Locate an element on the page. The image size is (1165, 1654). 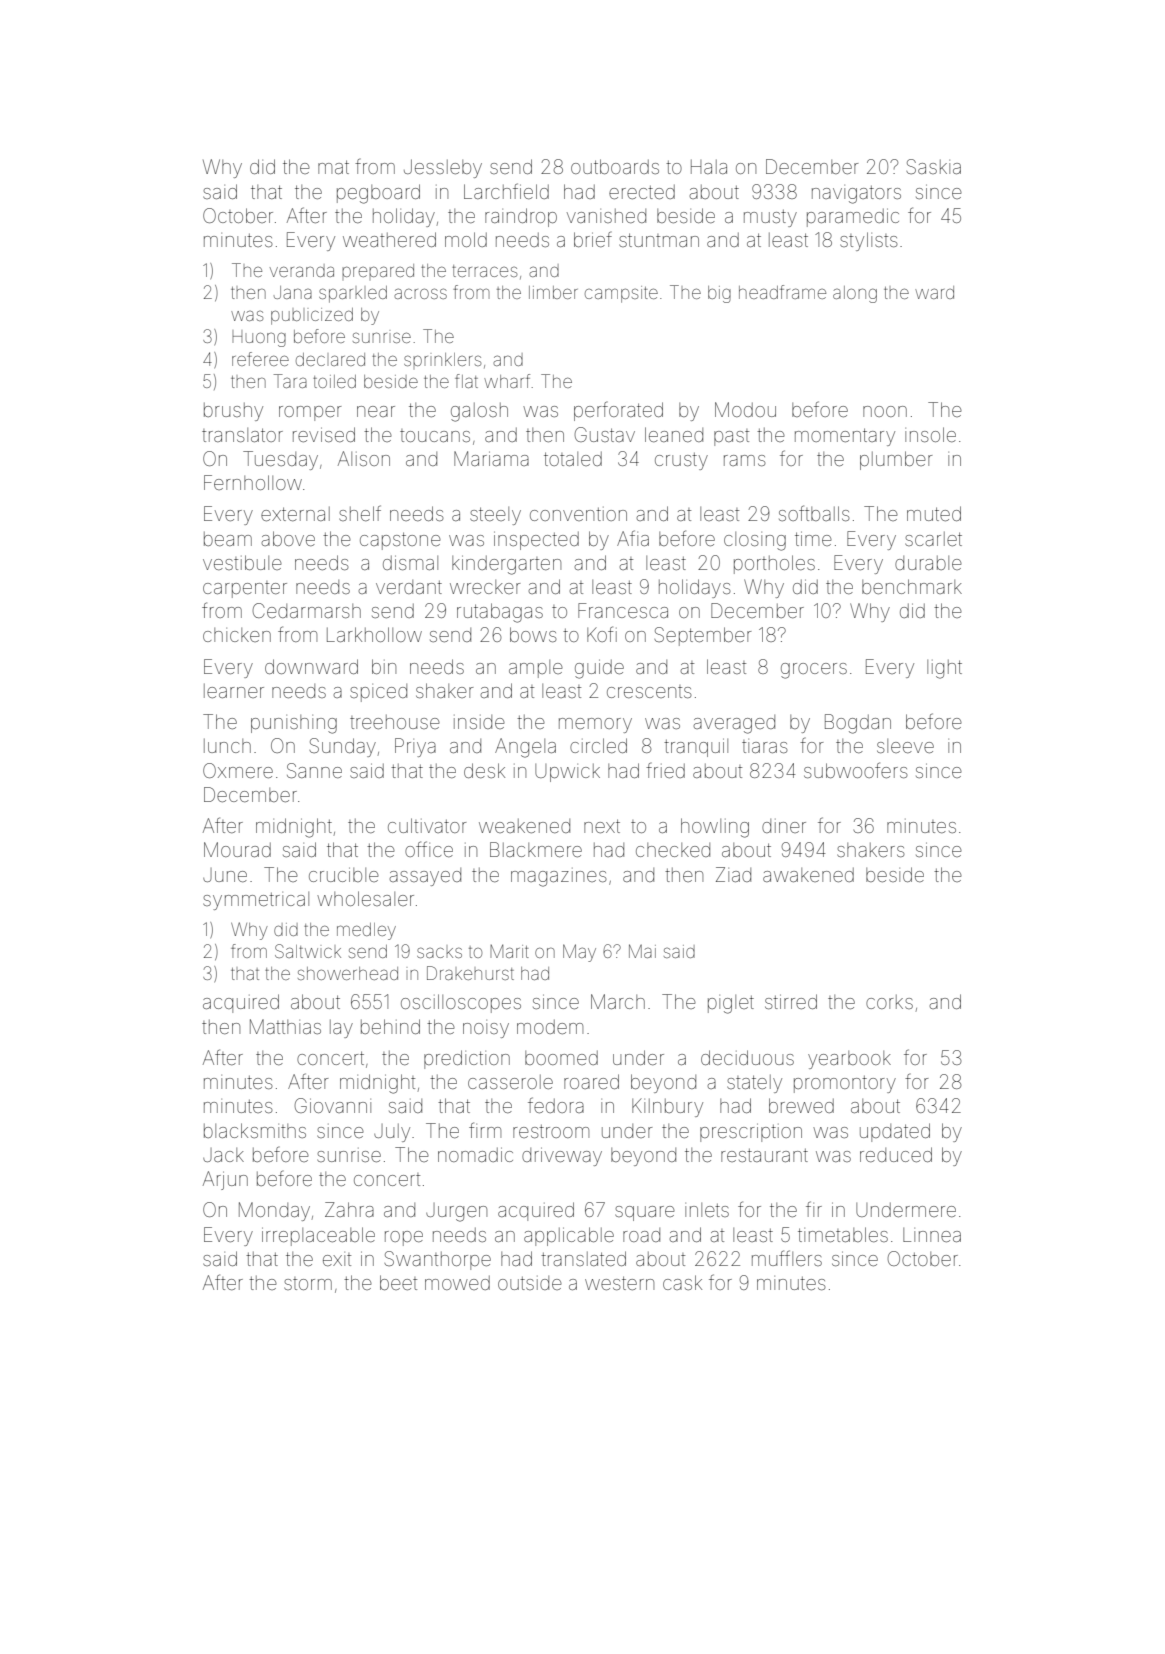
Jack is located at coordinates (223, 1155).
